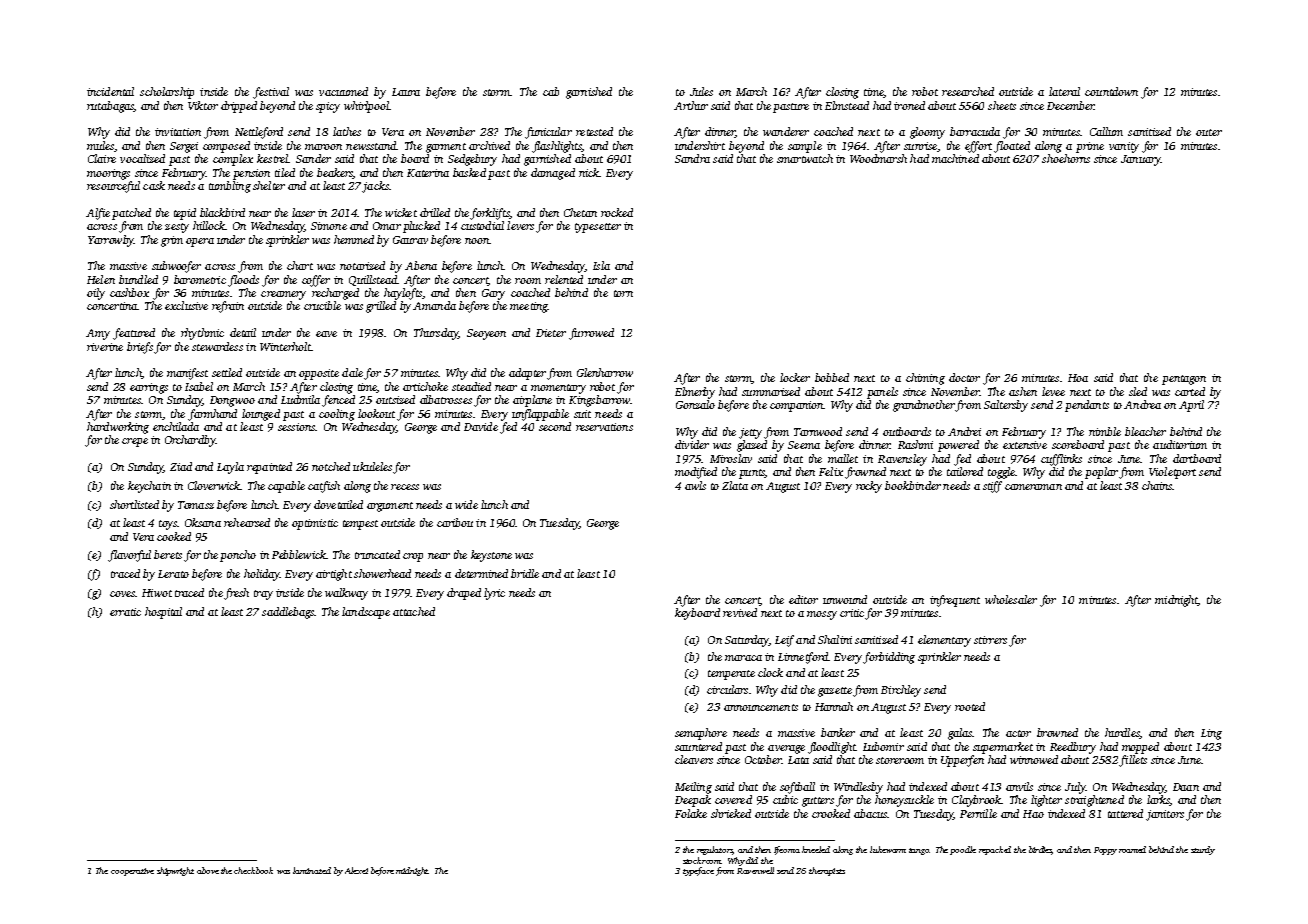  What do you see at coordinates (142, 158) in the image?
I see `vocalized` at bounding box center [142, 158].
